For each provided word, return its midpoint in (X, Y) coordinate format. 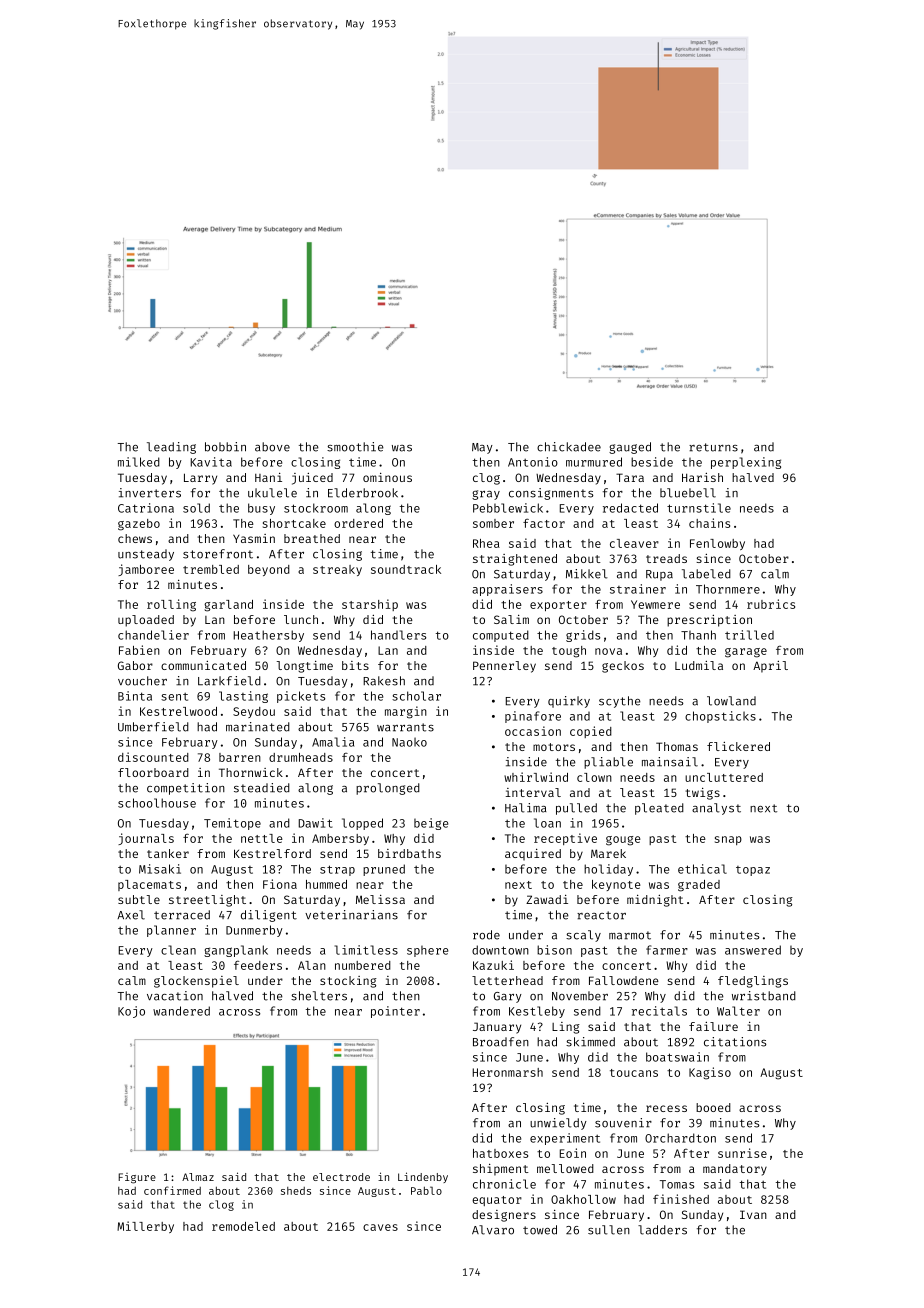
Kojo (131, 1012)
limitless (366, 950)
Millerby (145, 1227)
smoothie (355, 447)
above (272, 447)
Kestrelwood (178, 711)
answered (753, 950)
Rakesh (384, 681)
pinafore (533, 717)
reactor (601, 915)
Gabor (135, 665)
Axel (131, 915)
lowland (731, 701)
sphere (427, 951)
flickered (738, 746)
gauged (630, 448)
